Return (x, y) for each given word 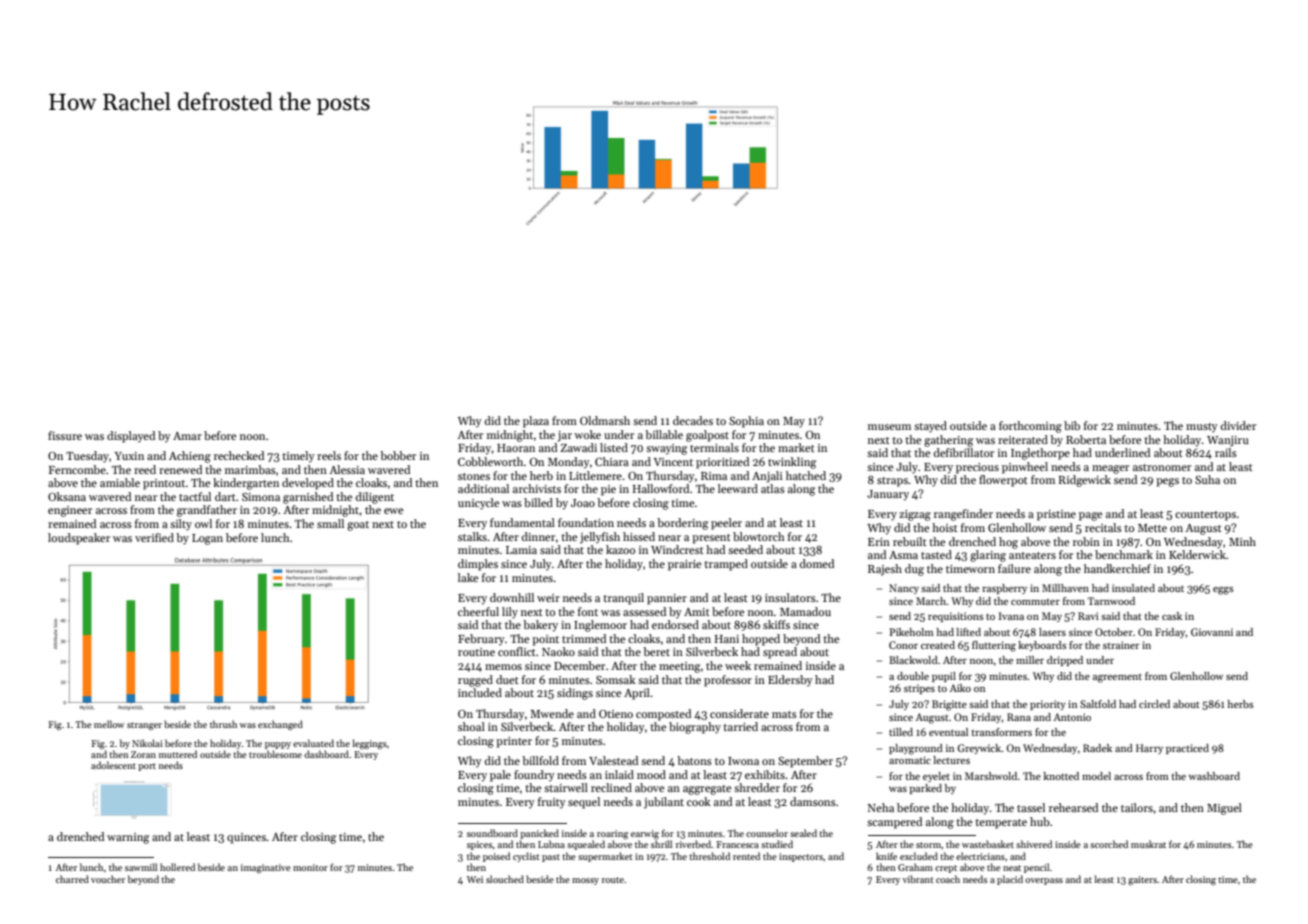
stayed (930, 427)
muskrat (1148, 844)
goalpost (707, 436)
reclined (611, 787)
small (330, 523)
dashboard (326, 754)
